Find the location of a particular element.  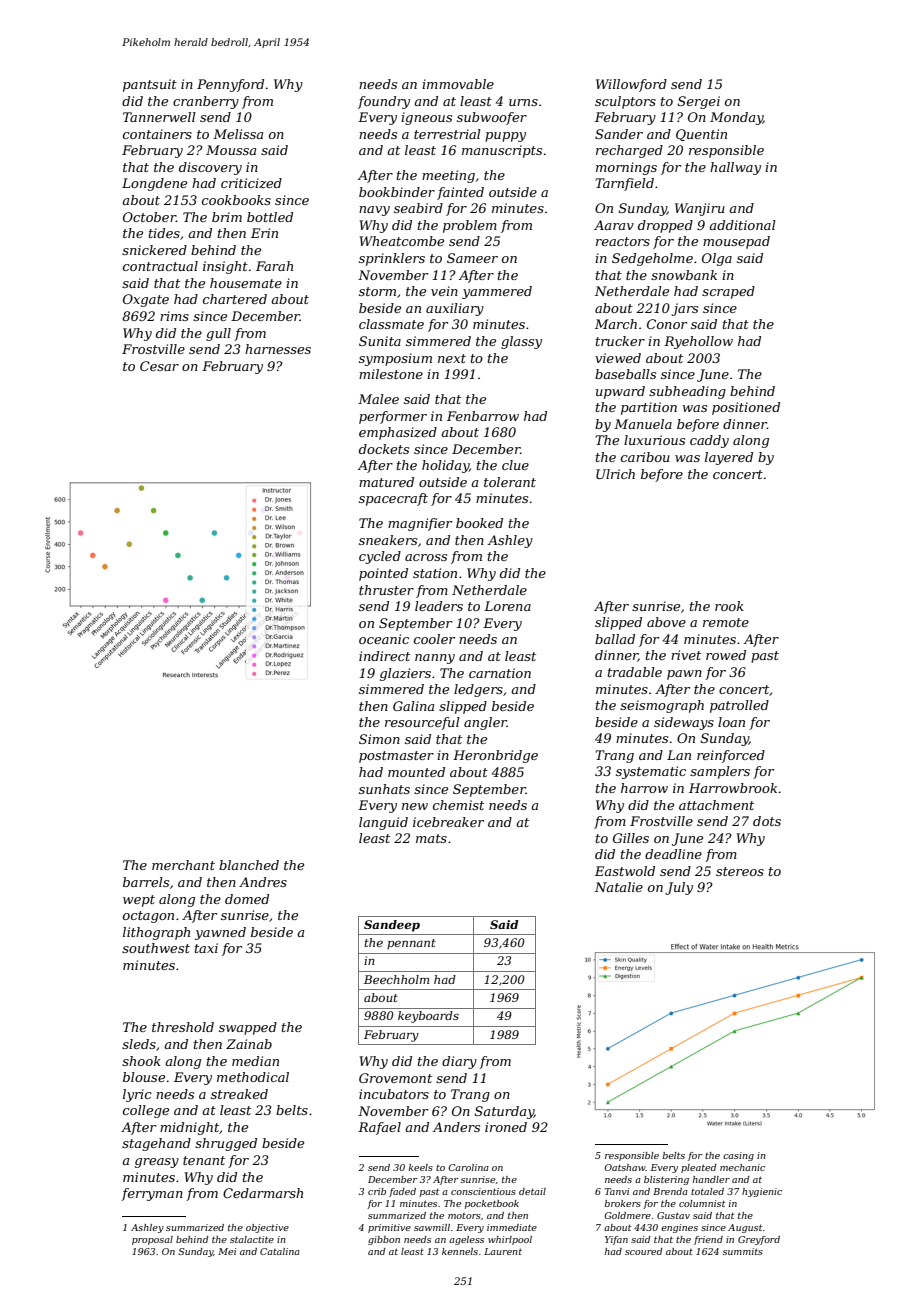

remote is located at coordinates (726, 622).
